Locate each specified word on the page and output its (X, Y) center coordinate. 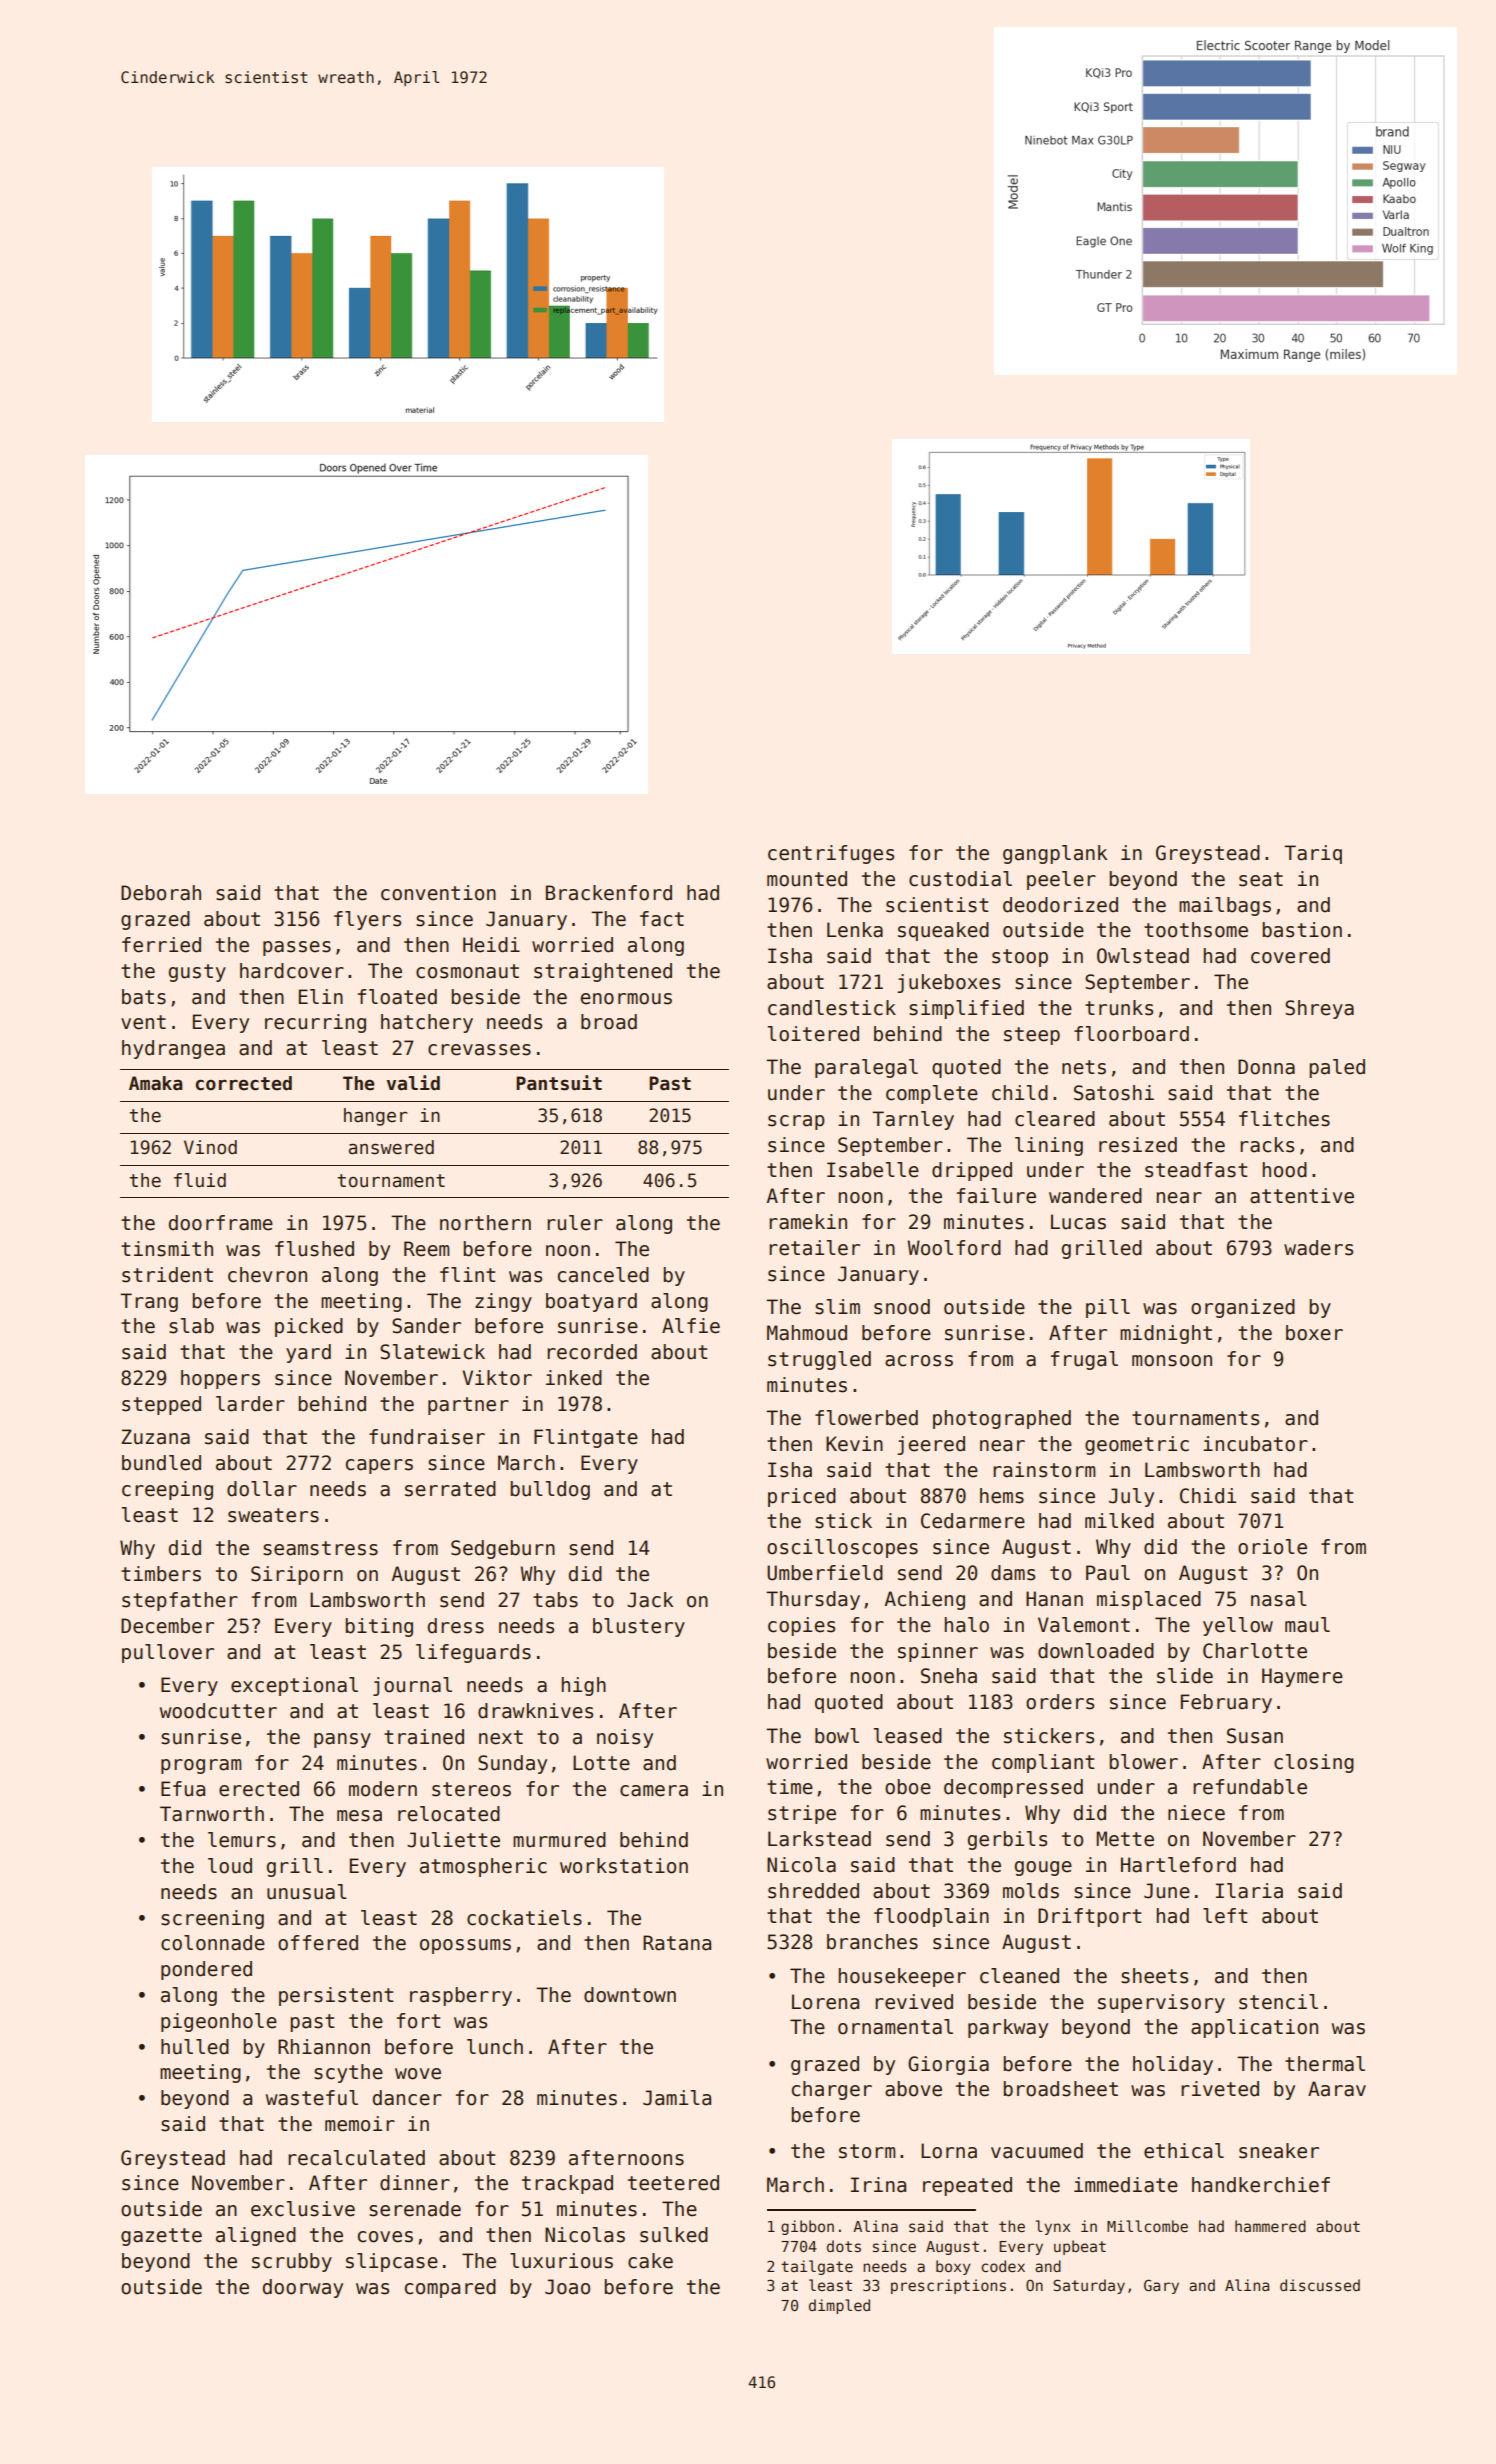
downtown (630, 1995)
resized (1138, 1145)
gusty (197, 973)
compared (450, 2288)
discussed (1320, 2285)
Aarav (1337, 2089)
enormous (626, 999)
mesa (359, 1816)
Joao (567, 2287)
